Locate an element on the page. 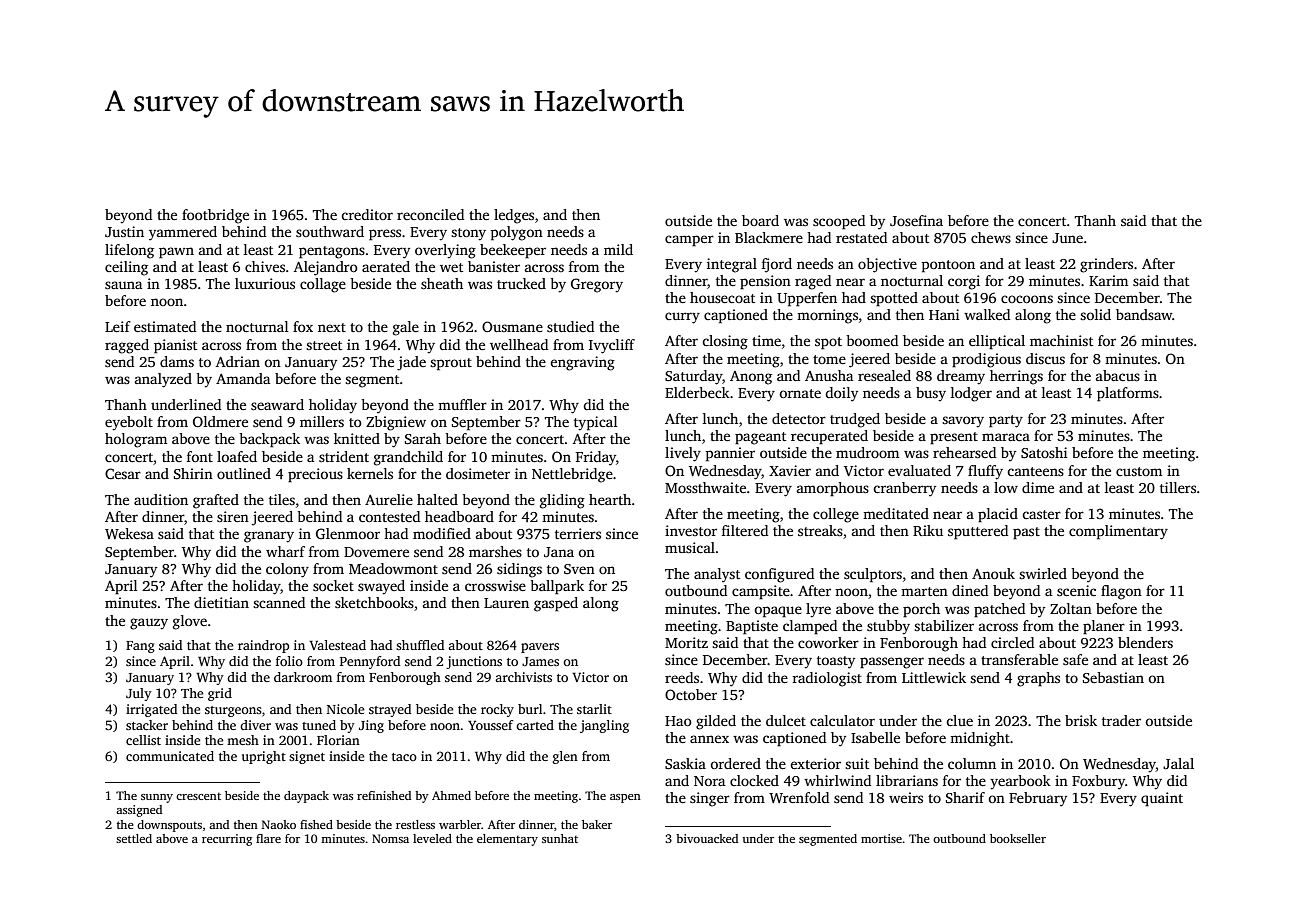 This page has height=924, width=1308. cellist is located at coordinates (143, 740).
